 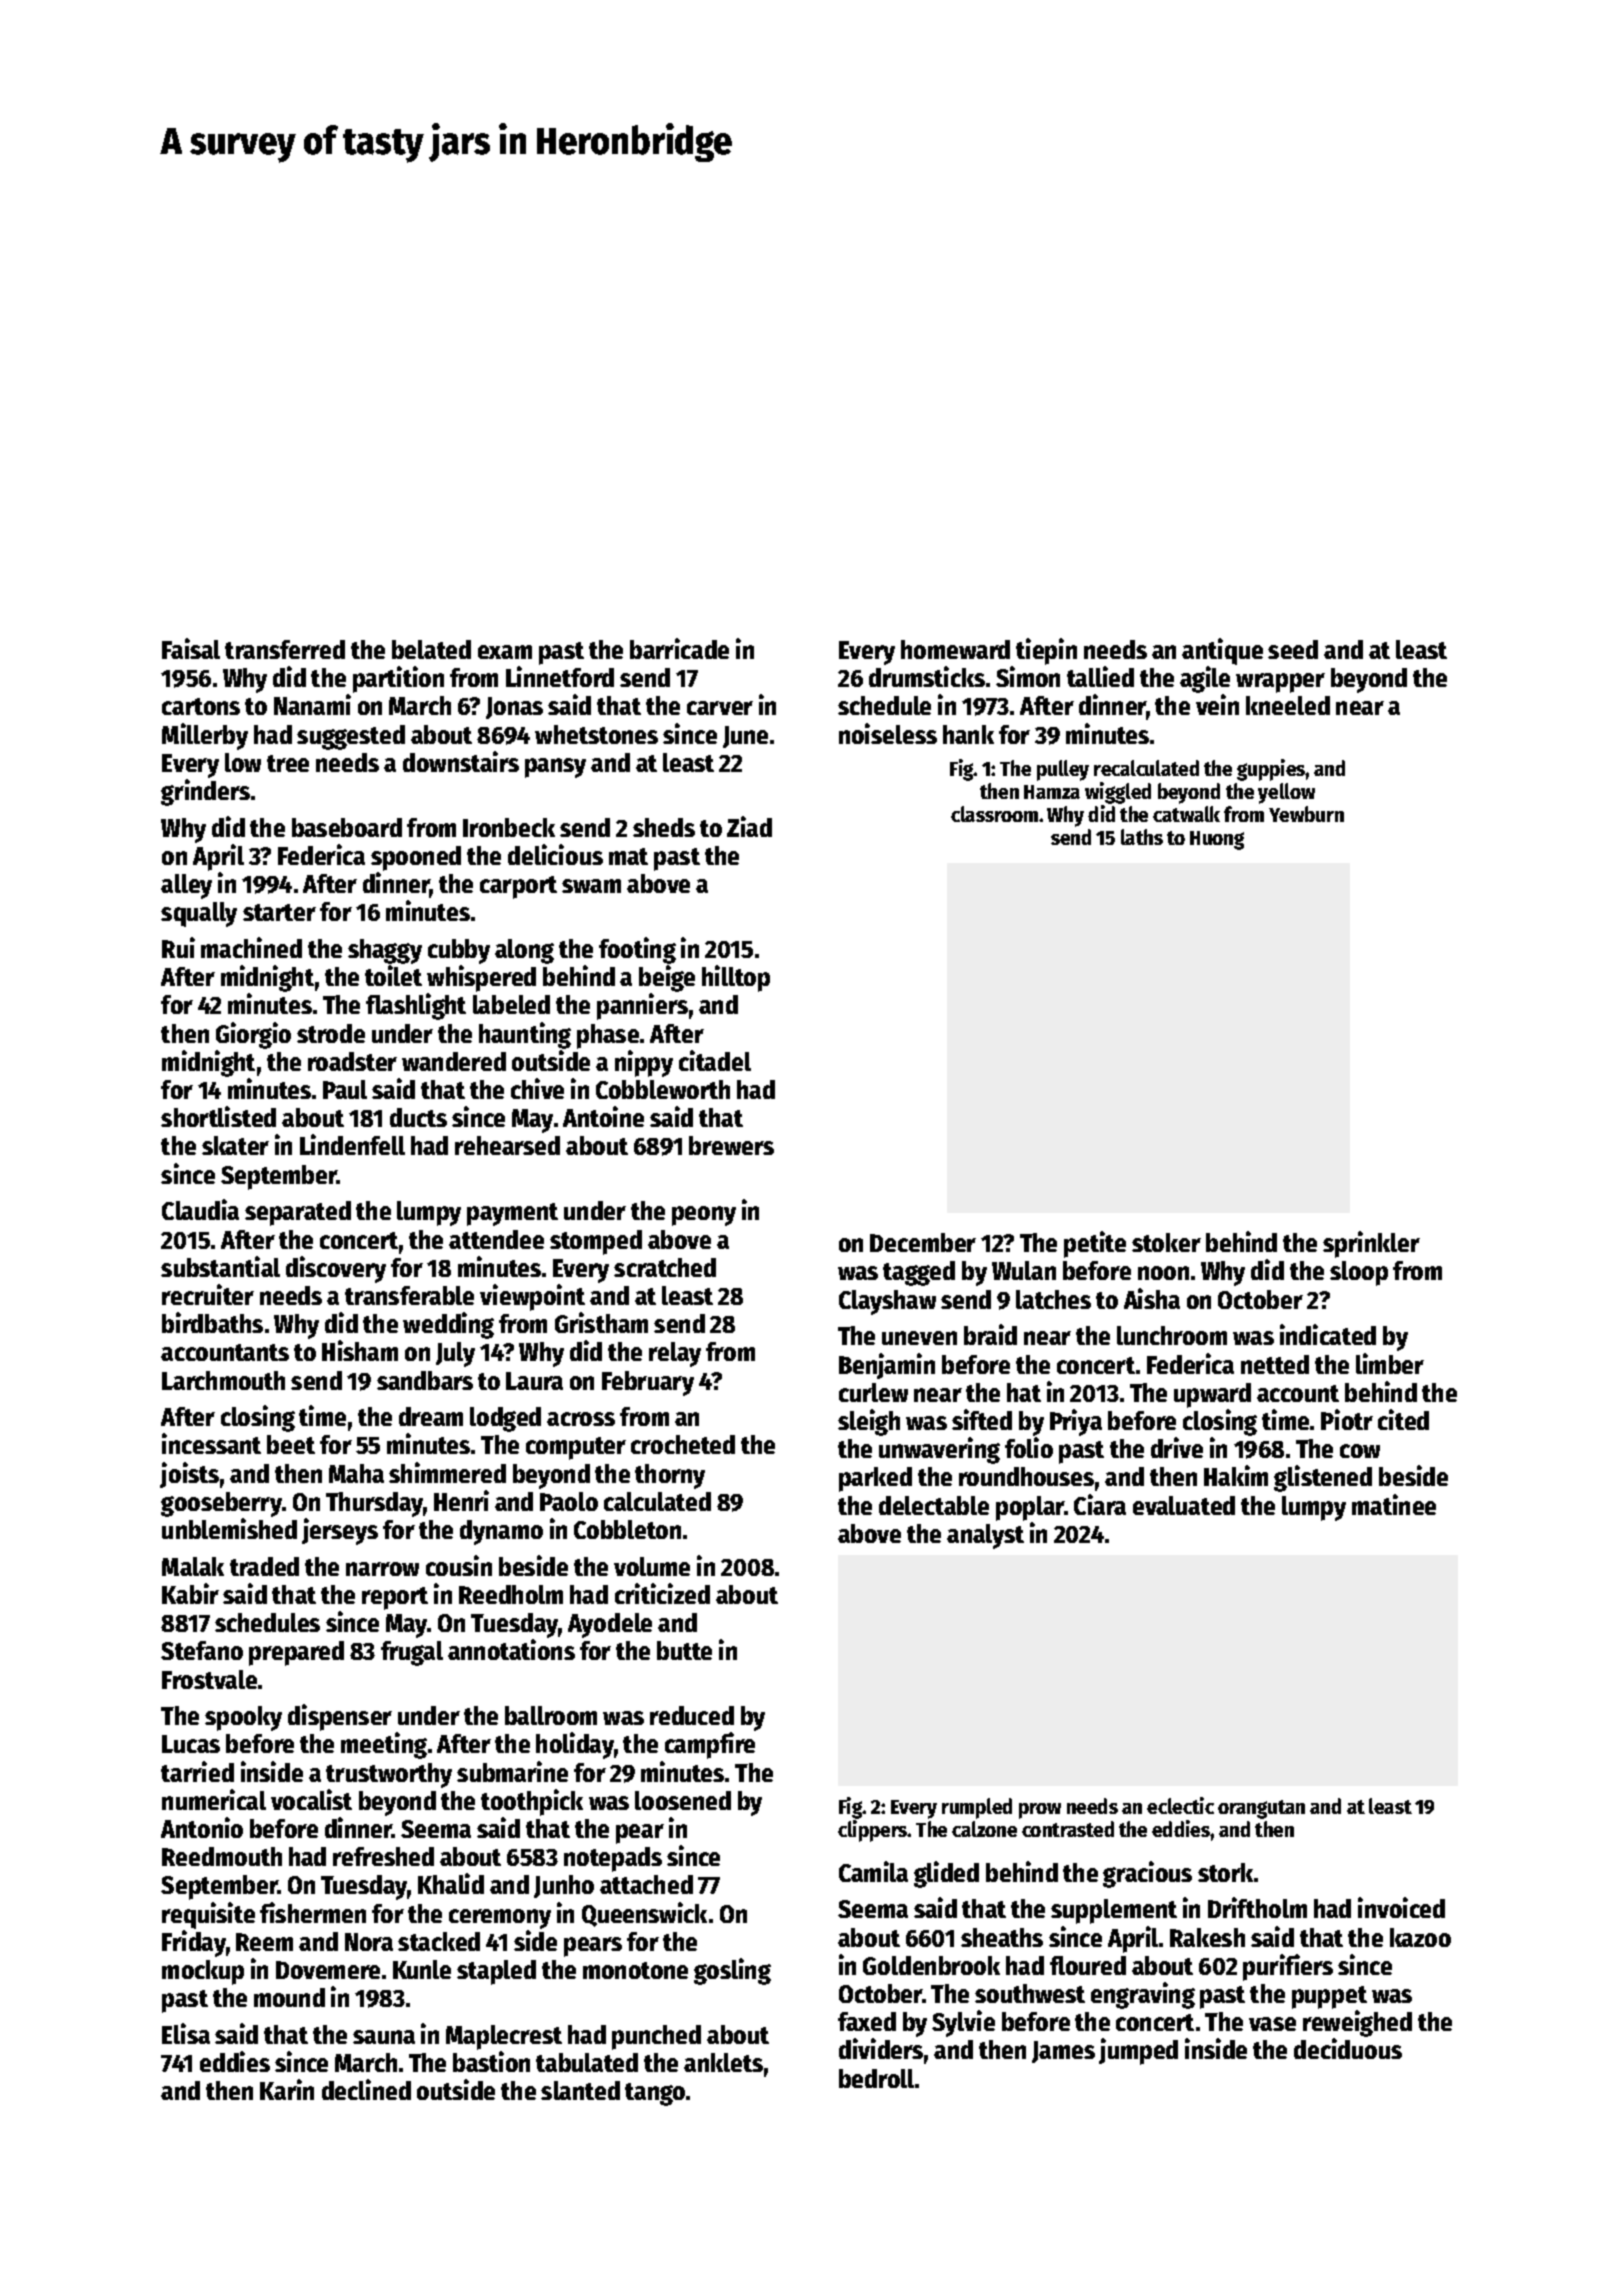 What do you see at coordinates (968, 734) in the document?
I see `hank` at bounding box center [968, 734].
